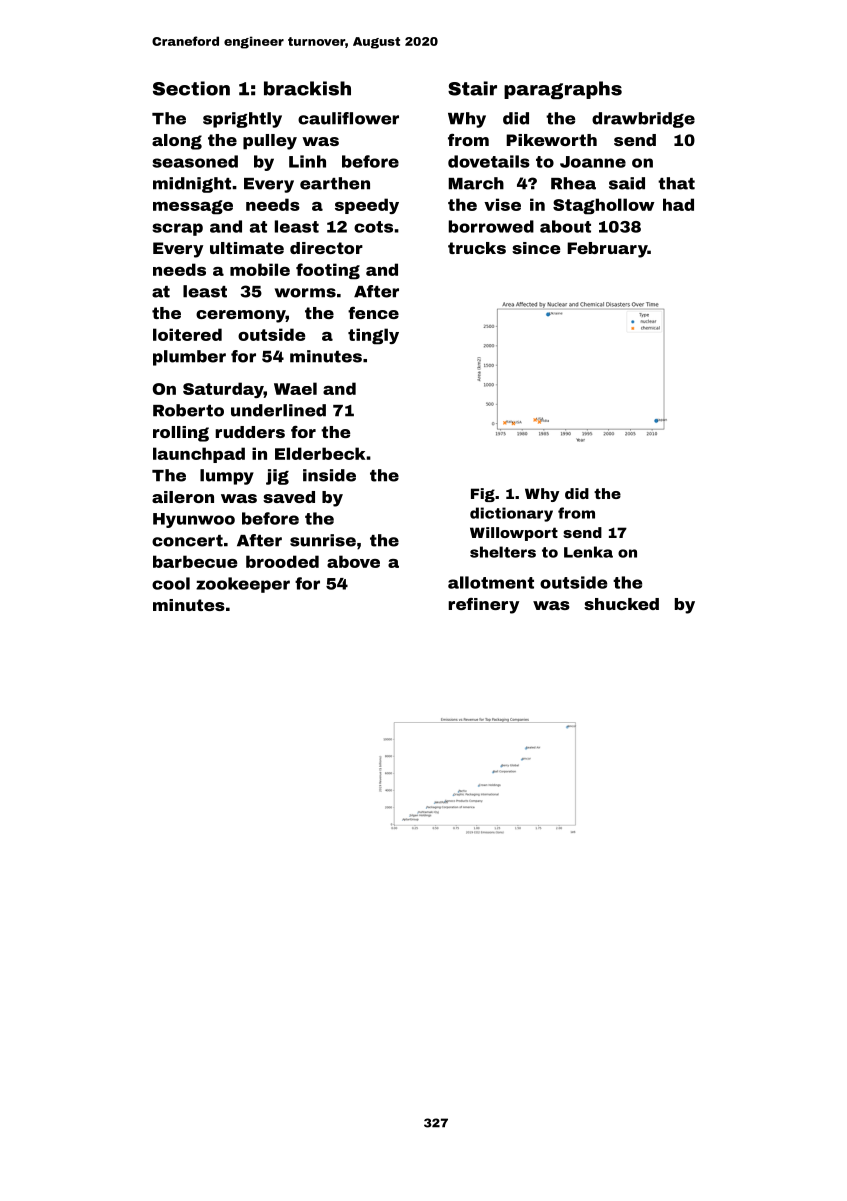 The height and width of the screenshot is (1201, 847). Describe the element at coordinates (472, 88) in the screenshot. I see `Stair` at that location.
